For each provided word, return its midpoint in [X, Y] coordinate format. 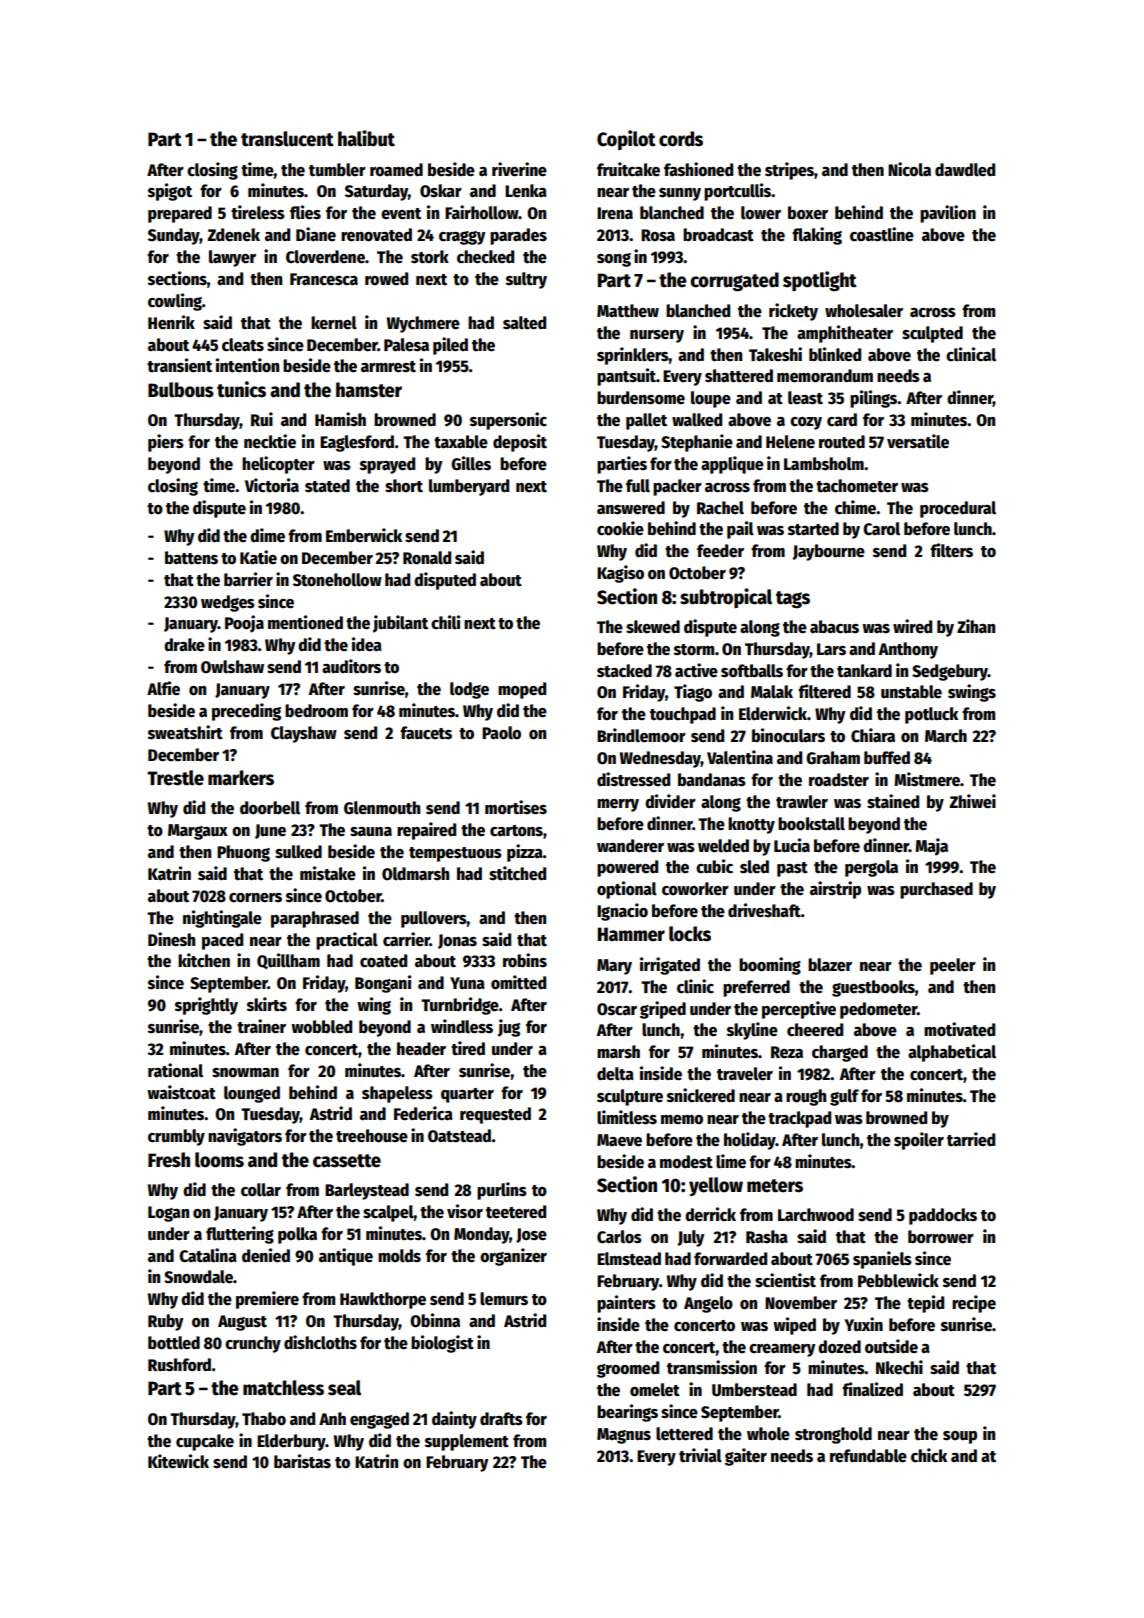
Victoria [272, 485]
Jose [531, 1235]
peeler [953, 966]
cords [681, 139]
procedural [958, 509]
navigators [245, 1137]
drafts [501, 1419]
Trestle [175, 778]
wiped [794, 1326]
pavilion [948, 214]
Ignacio [622, 912]
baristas [302, 1461]
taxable [461, 442]
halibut [366, 138]
